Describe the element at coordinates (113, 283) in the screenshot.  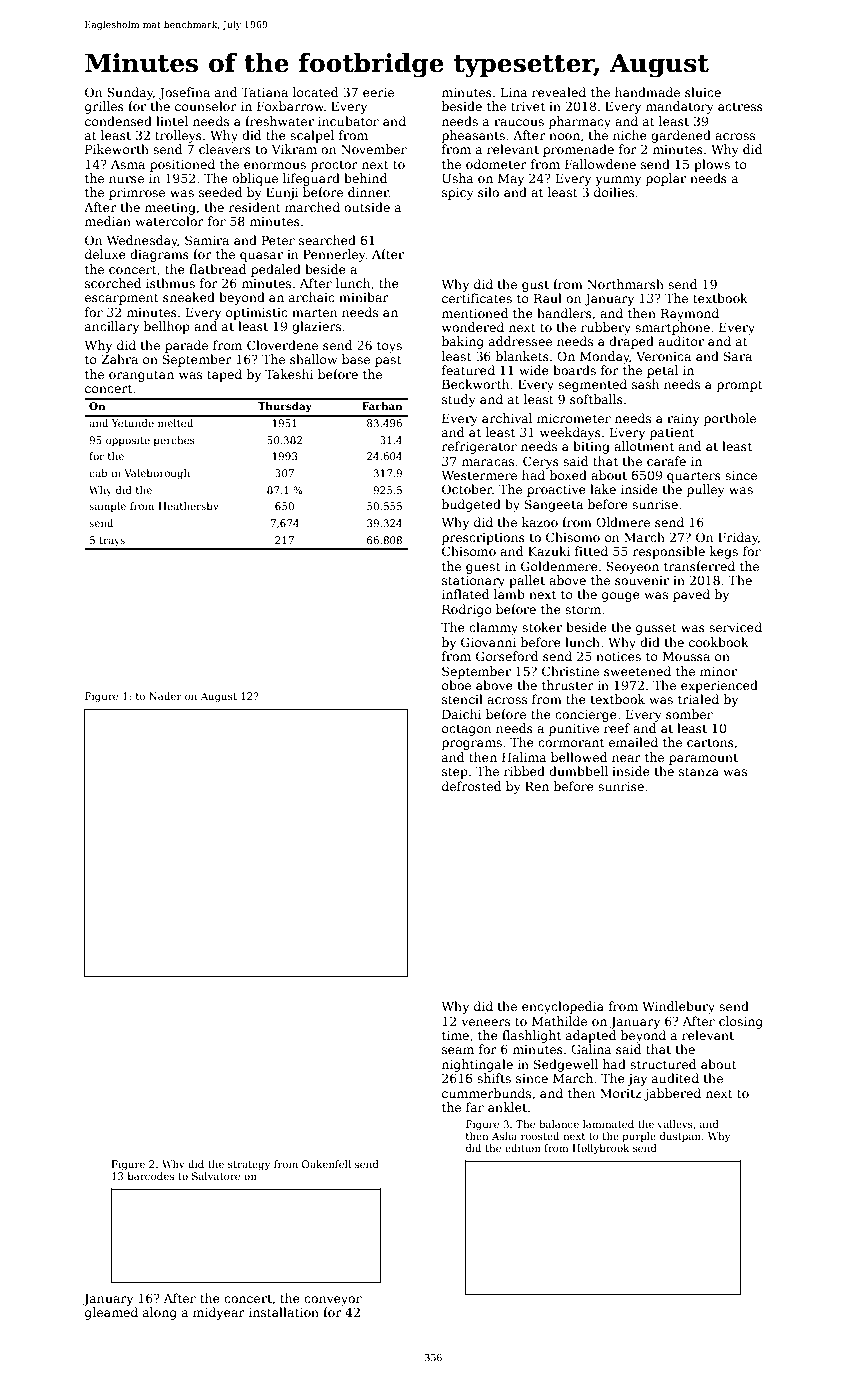
I see `scorched` at that location.
